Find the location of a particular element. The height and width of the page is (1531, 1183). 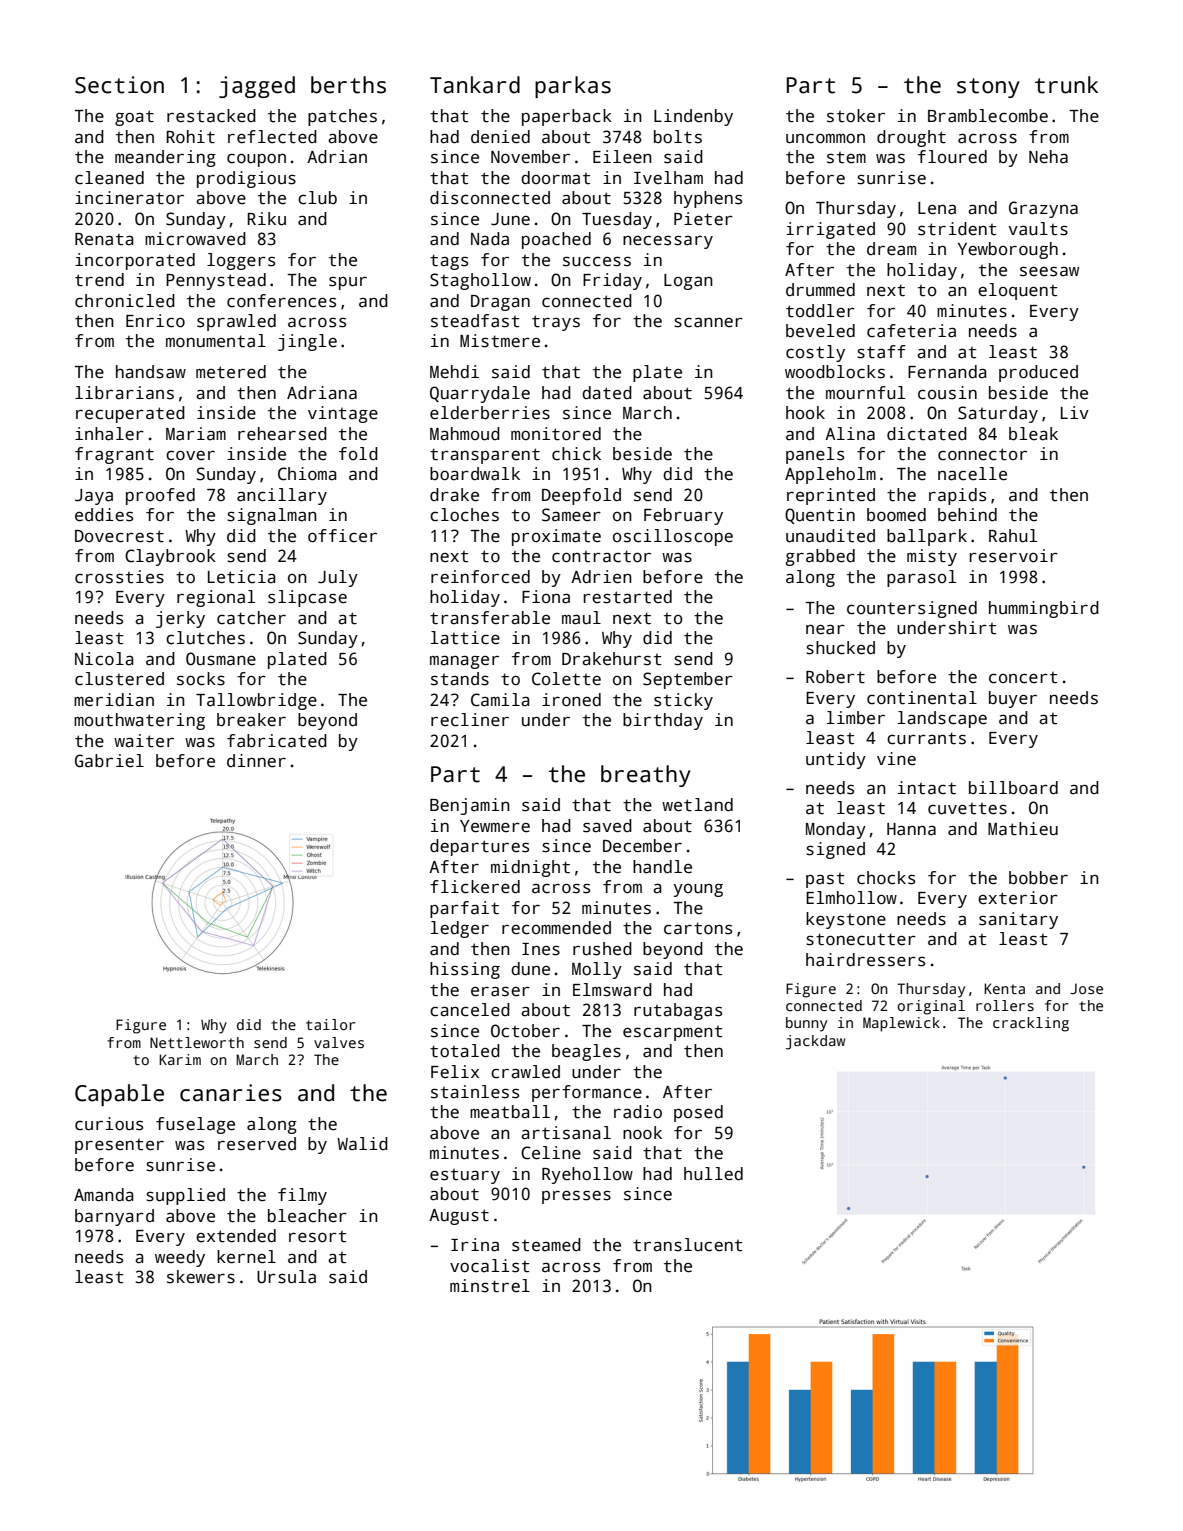

Ivelham is located at coordinates (668, 178).
